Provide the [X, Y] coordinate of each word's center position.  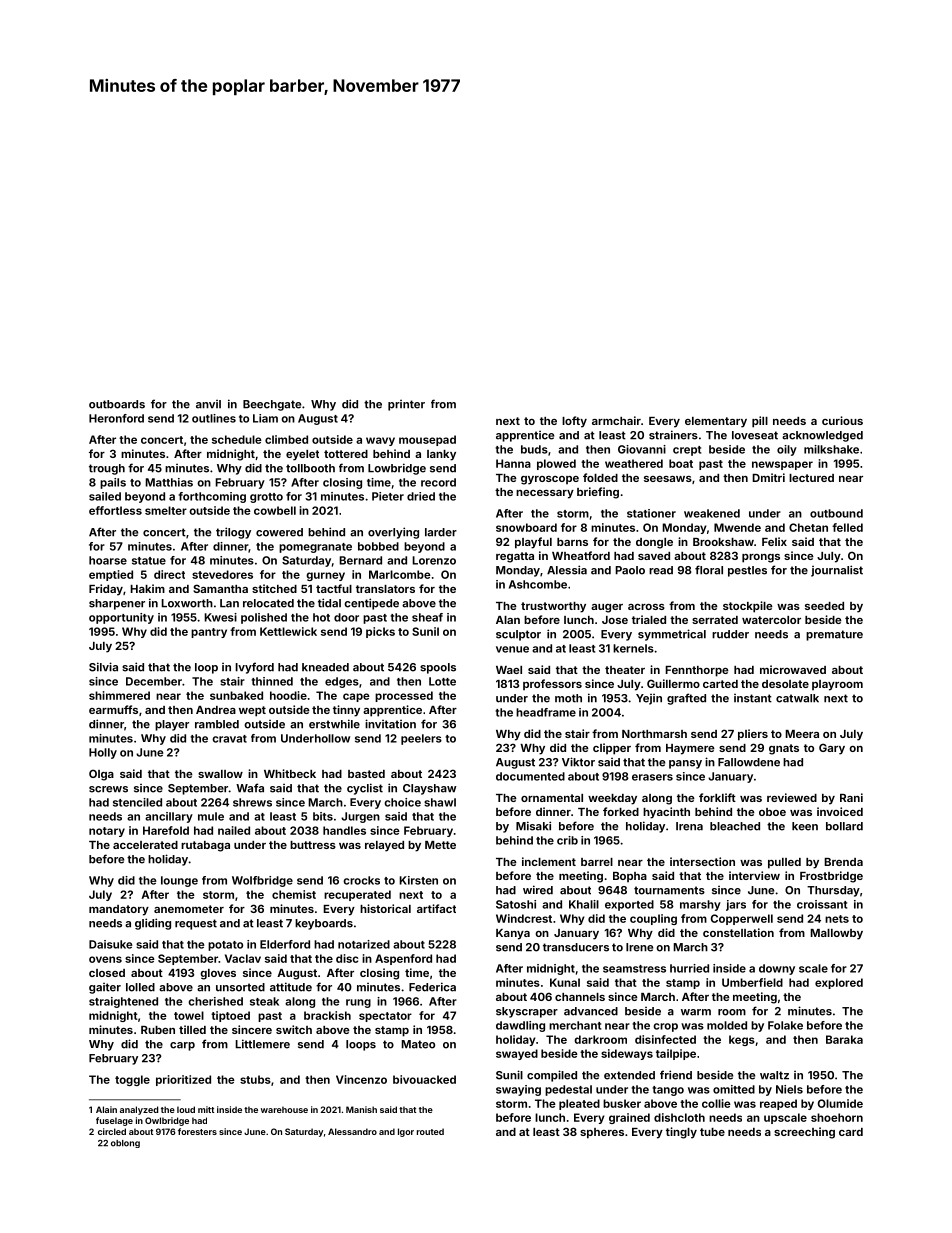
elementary [716, 422]
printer [406, 405]
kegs [742, 1040]
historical [385, 908]
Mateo [418, 1044]
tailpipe [676, 1054]
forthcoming [212, 497]
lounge [179, 881]
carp [182, 1046]
